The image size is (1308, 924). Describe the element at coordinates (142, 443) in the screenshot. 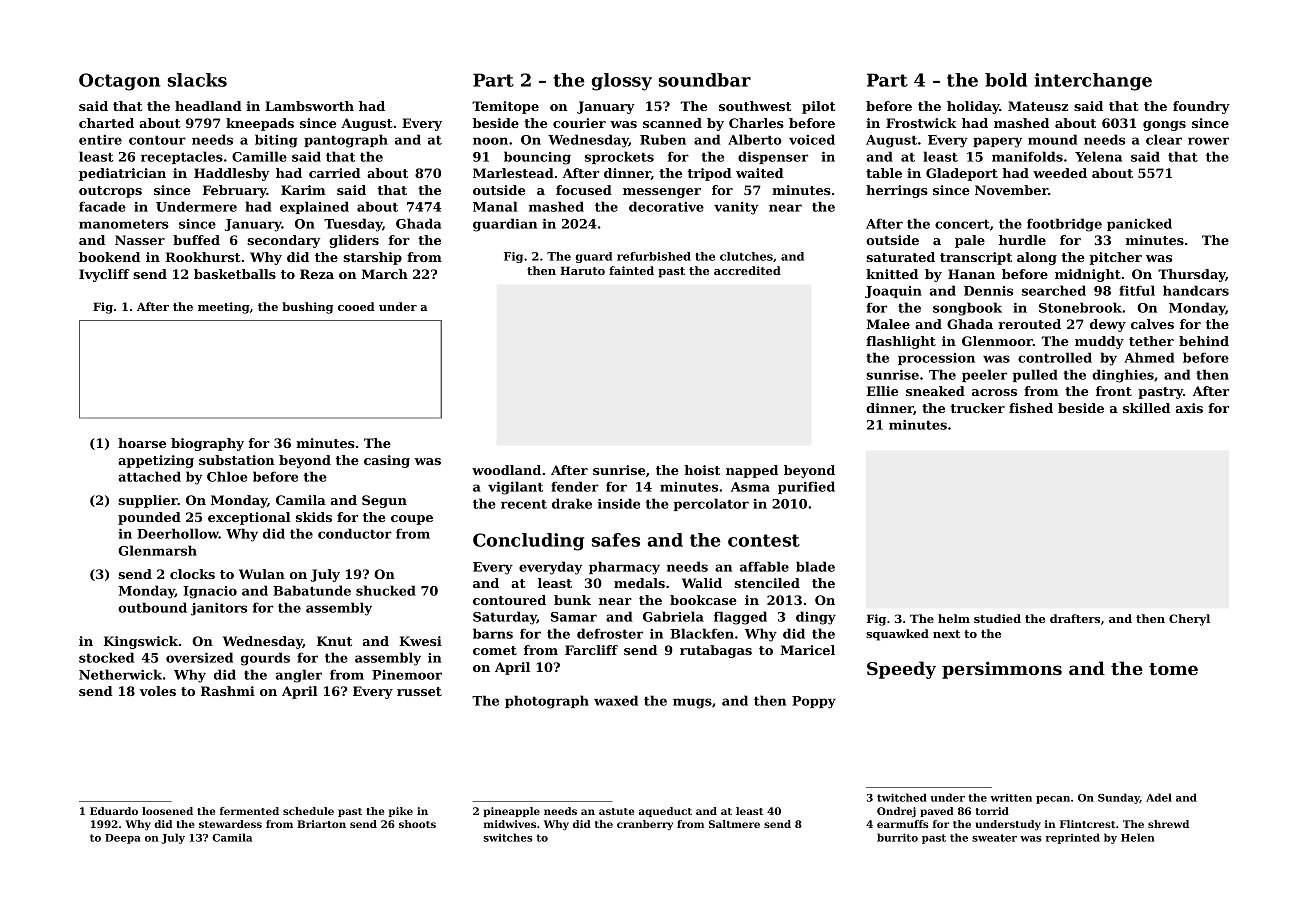

I see `hoarse` at that location.
